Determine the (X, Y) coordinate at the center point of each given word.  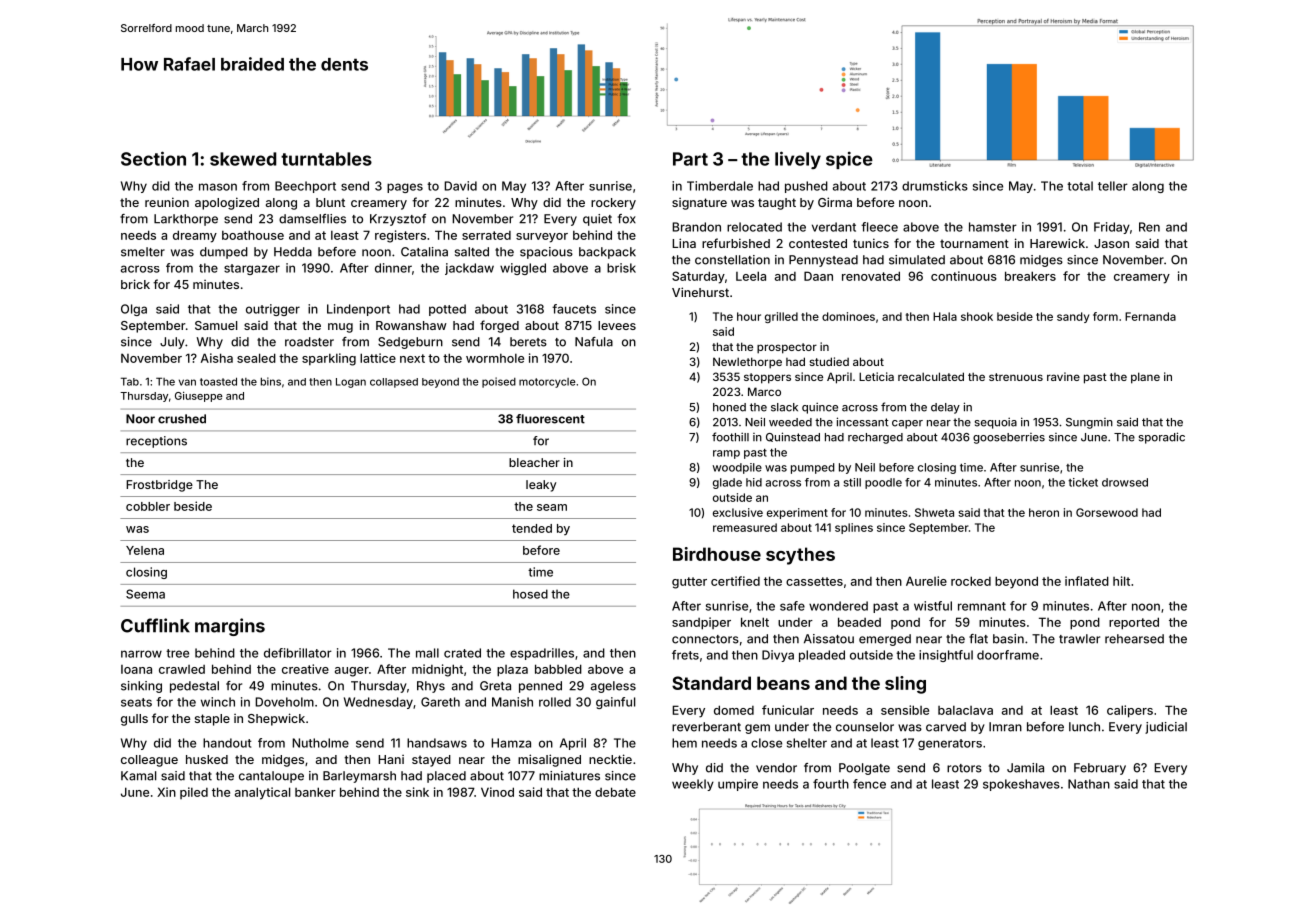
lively (798, 160)
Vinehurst (700, 292)
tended (532, 528)
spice (849, 160)
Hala (945, 316)
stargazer (252, 269)
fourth (831, 784)
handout (227, 743)
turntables (326, 159)
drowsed (1125, 482)
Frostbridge (159, 486)
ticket (1083, 482)
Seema (145, 594)
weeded (790, 422)
